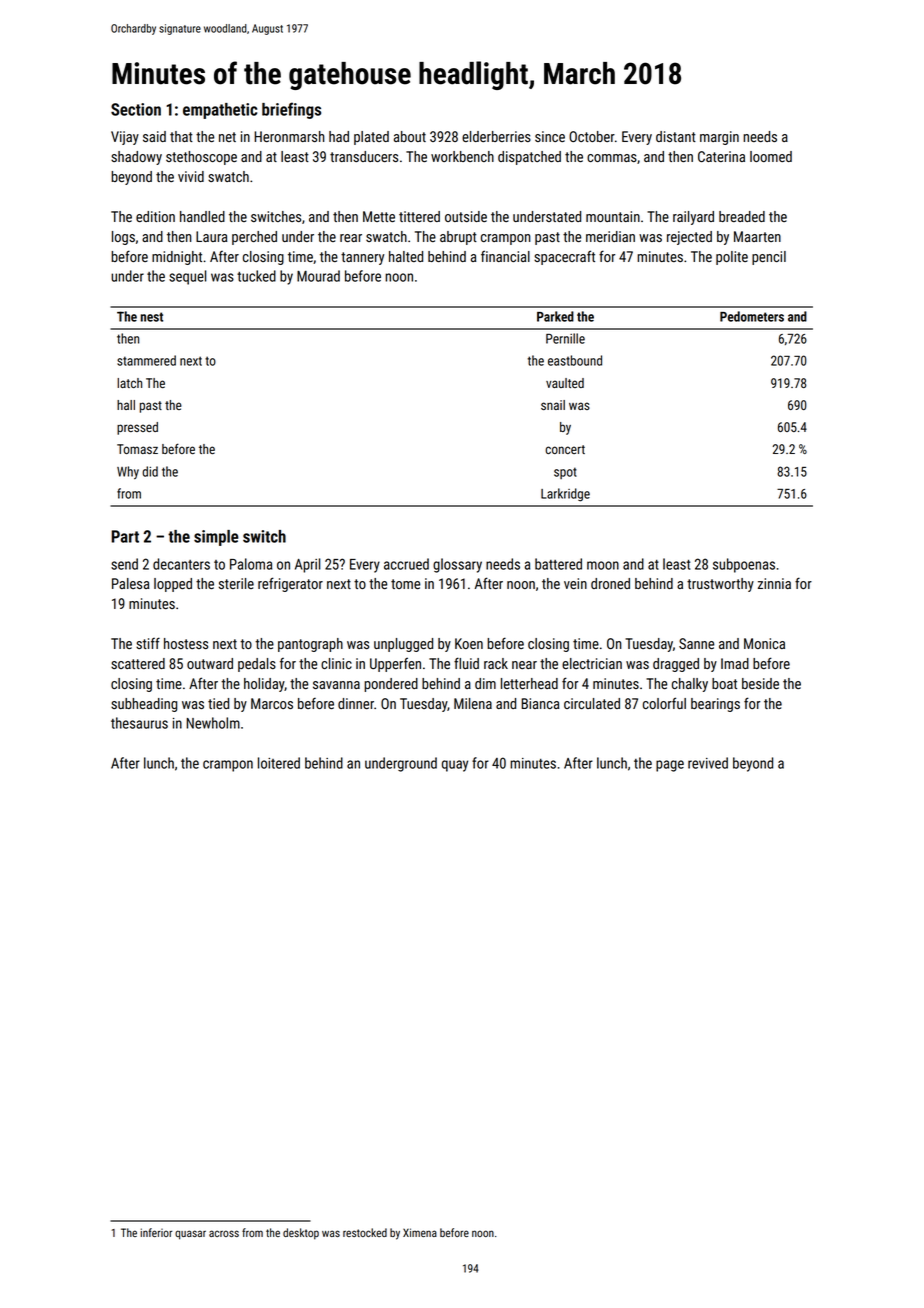  What do you see at coordinates (136, 109) in the screenshot?
I see `Section` at bounding box center [136, 109].
